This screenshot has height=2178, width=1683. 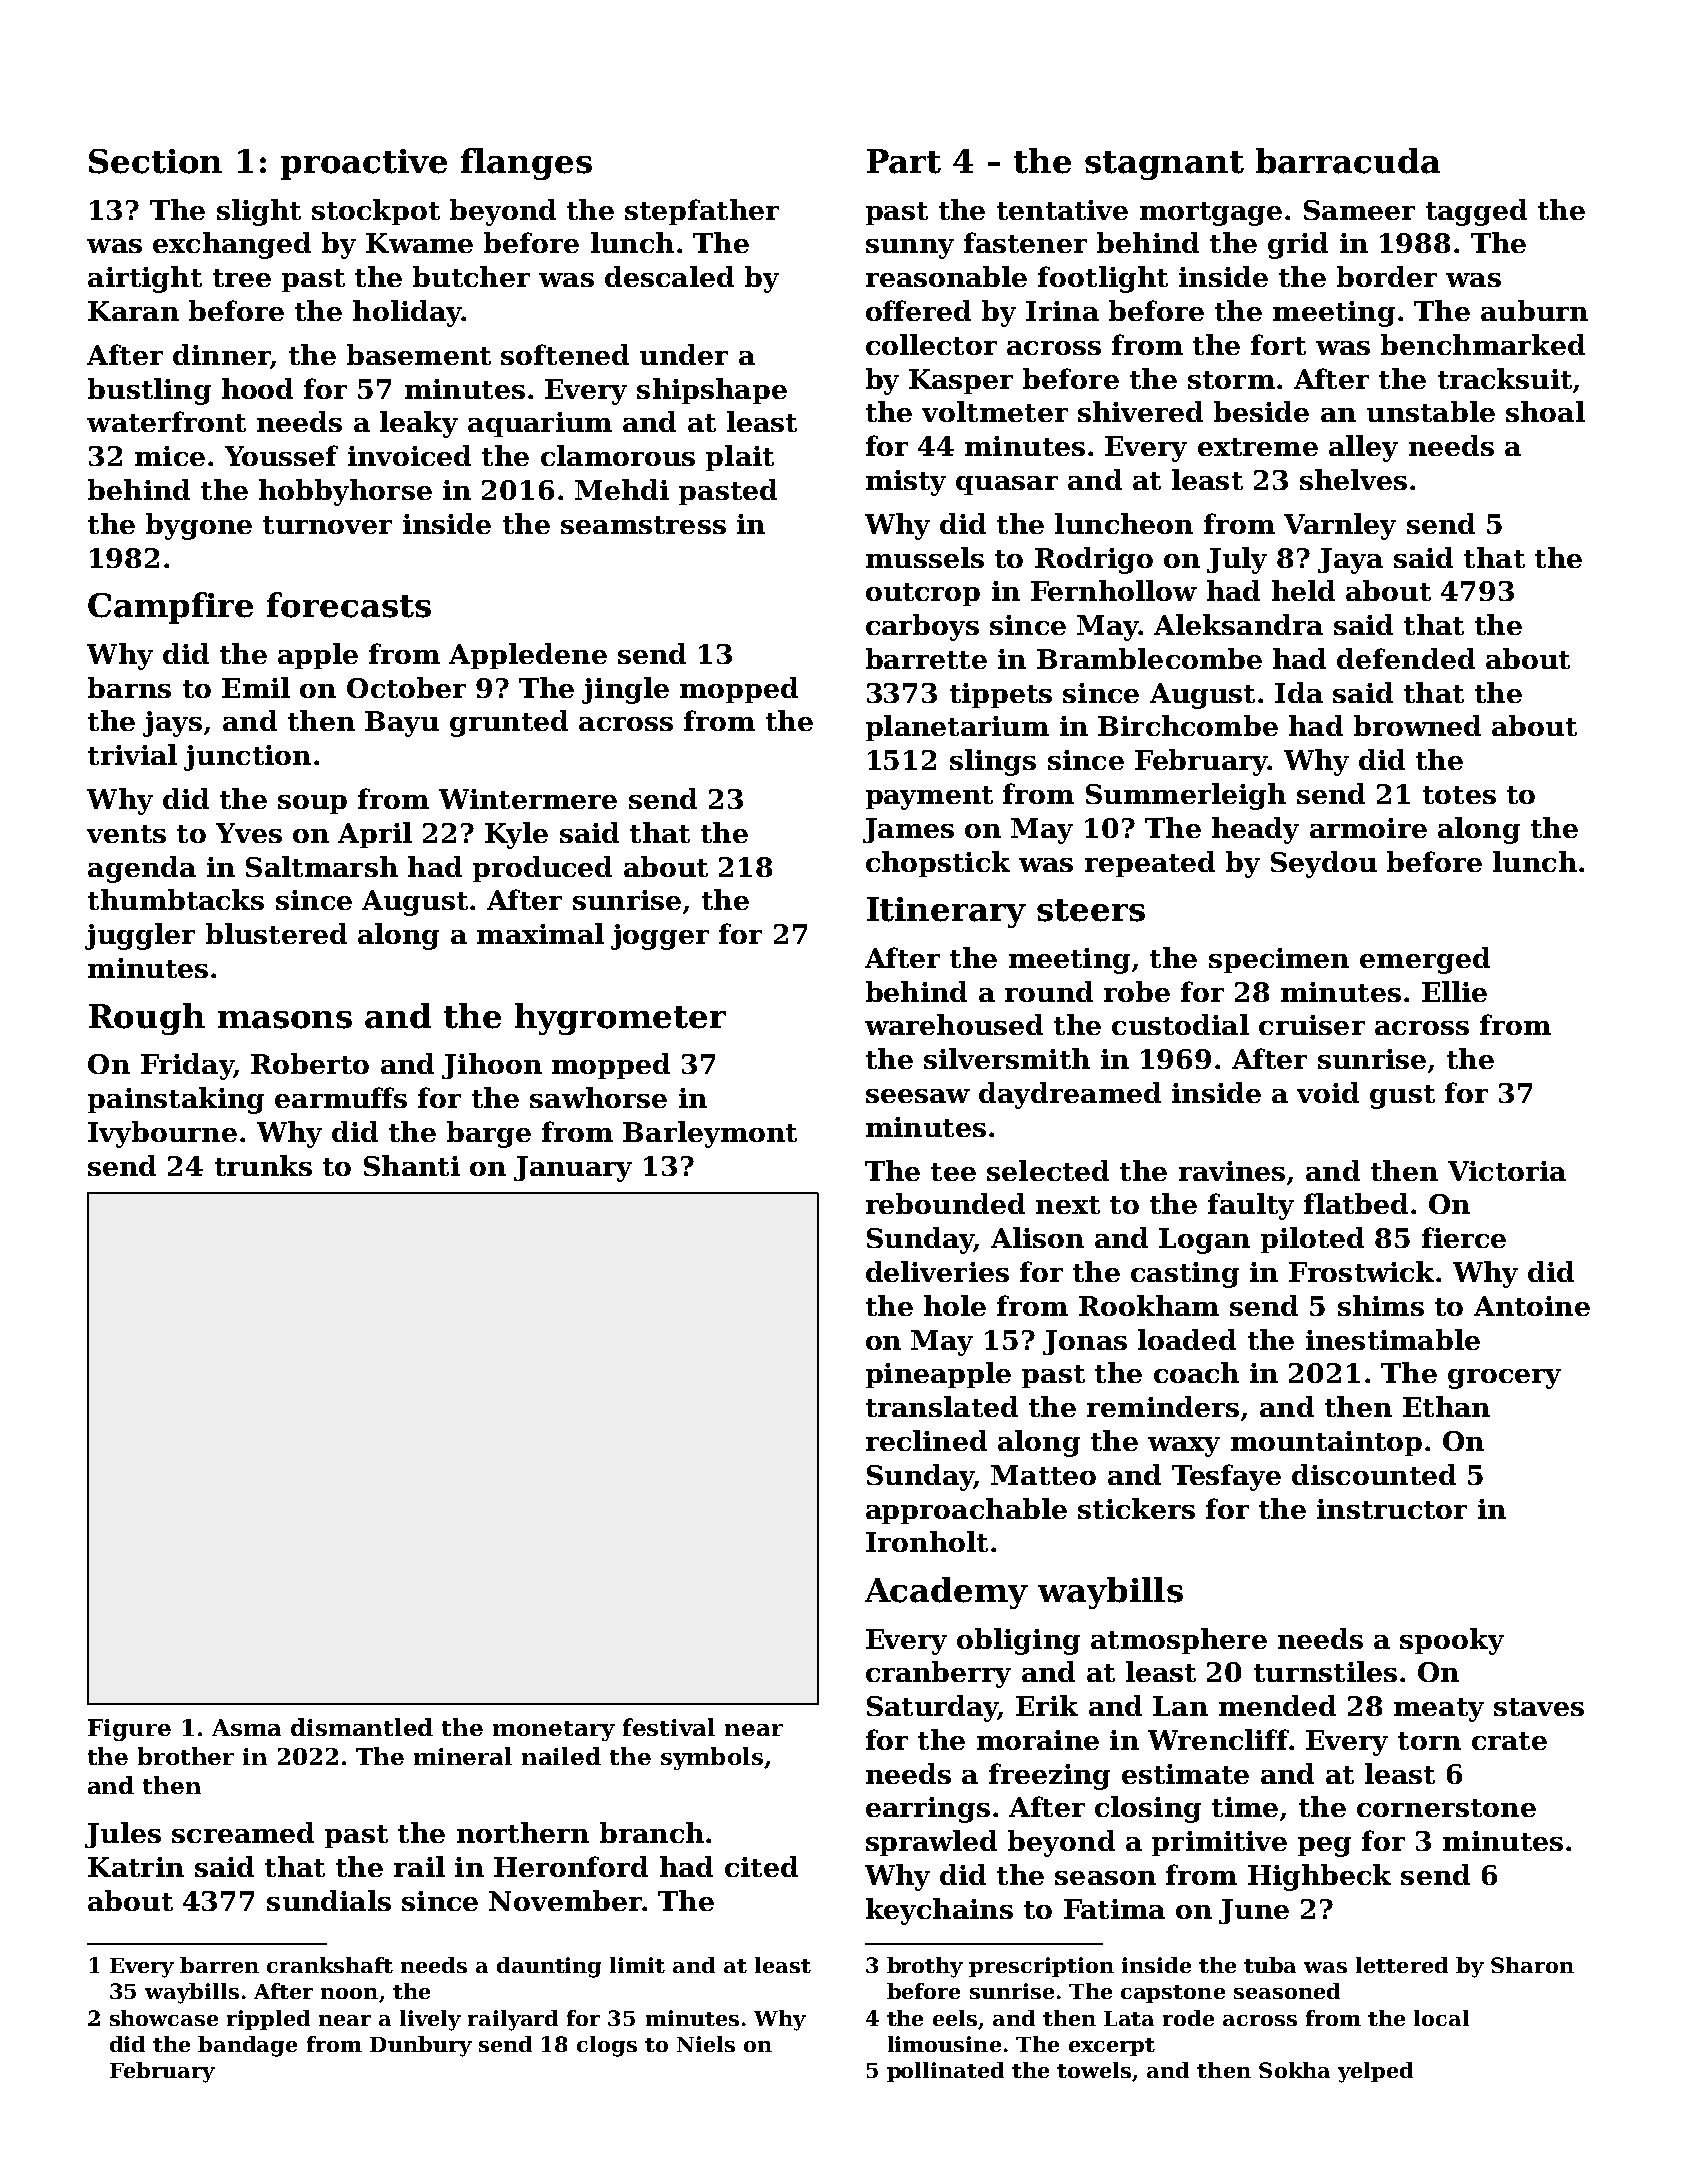 I want to click on Matteo, so click(x=1043, y=1475).
